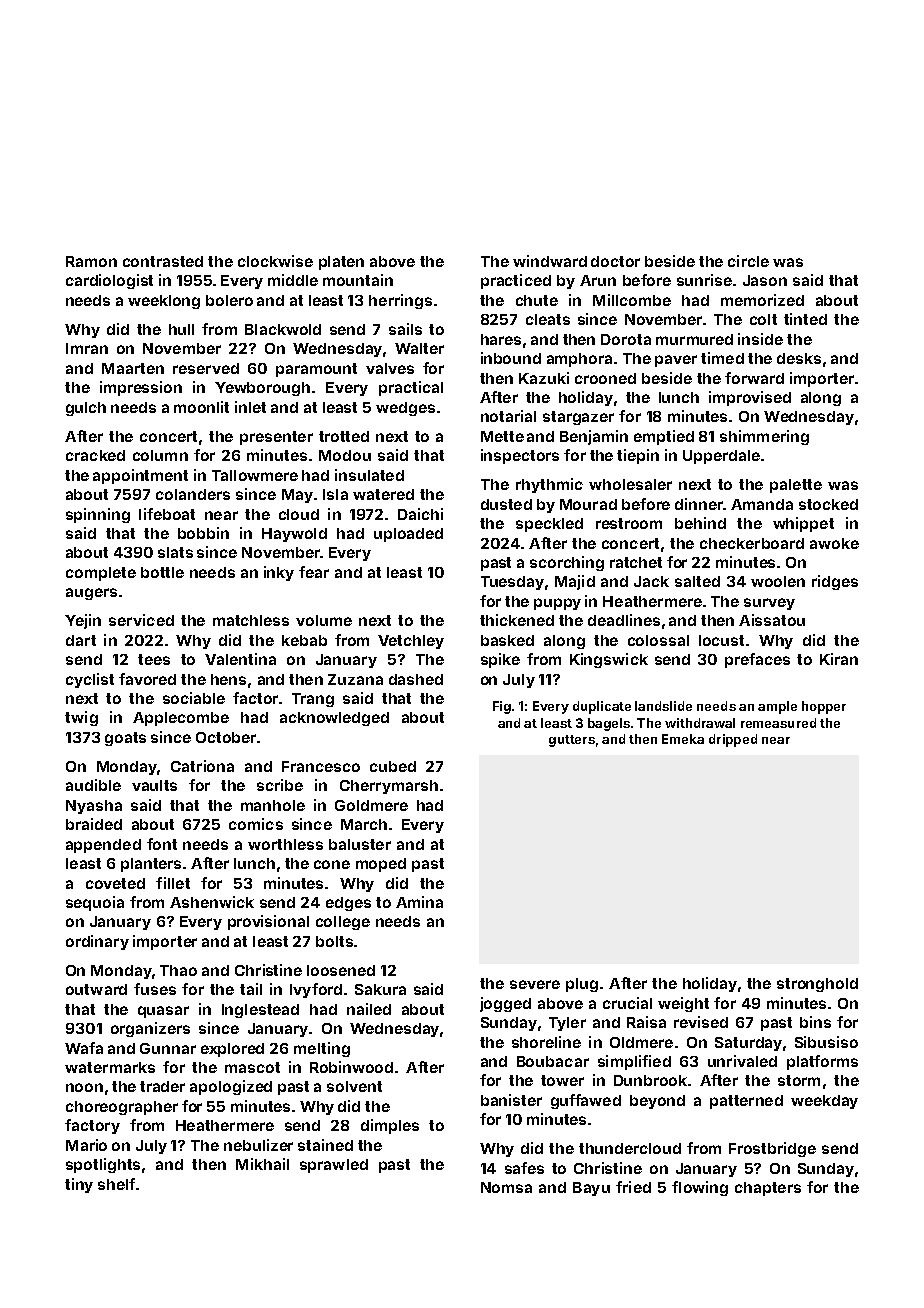 The height and width of the screenshot is (1308, 924). I want to click on Emeka, so click(683, 739).
